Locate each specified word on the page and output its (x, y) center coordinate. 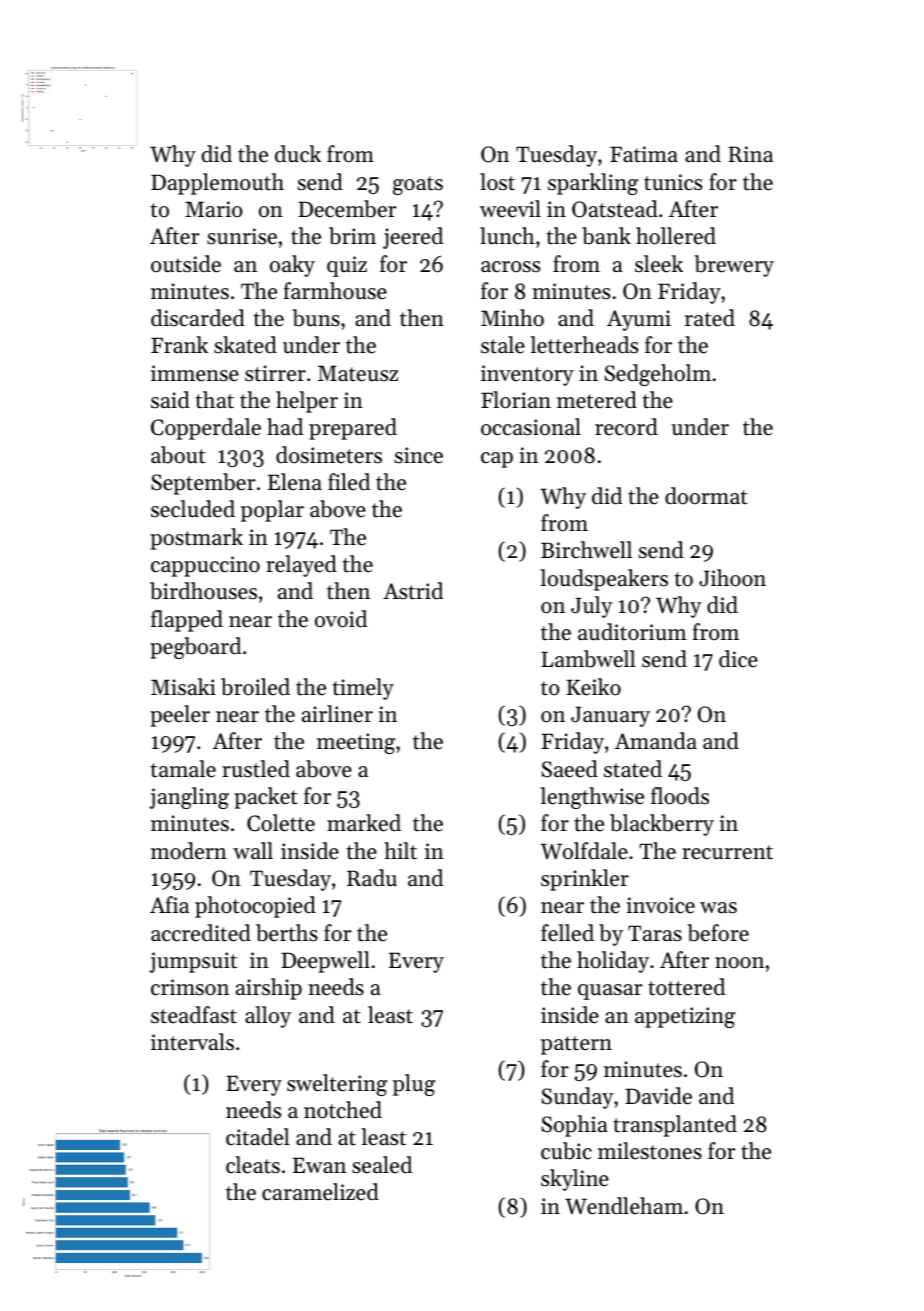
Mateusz (358, 373)
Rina (750, 154)
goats (418, 185)
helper (307, 402)
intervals (192, 1042)
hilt (400, 851)
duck (298, 154)
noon (739, 963)
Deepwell (325, 962)
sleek (659, 264)
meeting (356, 743)
